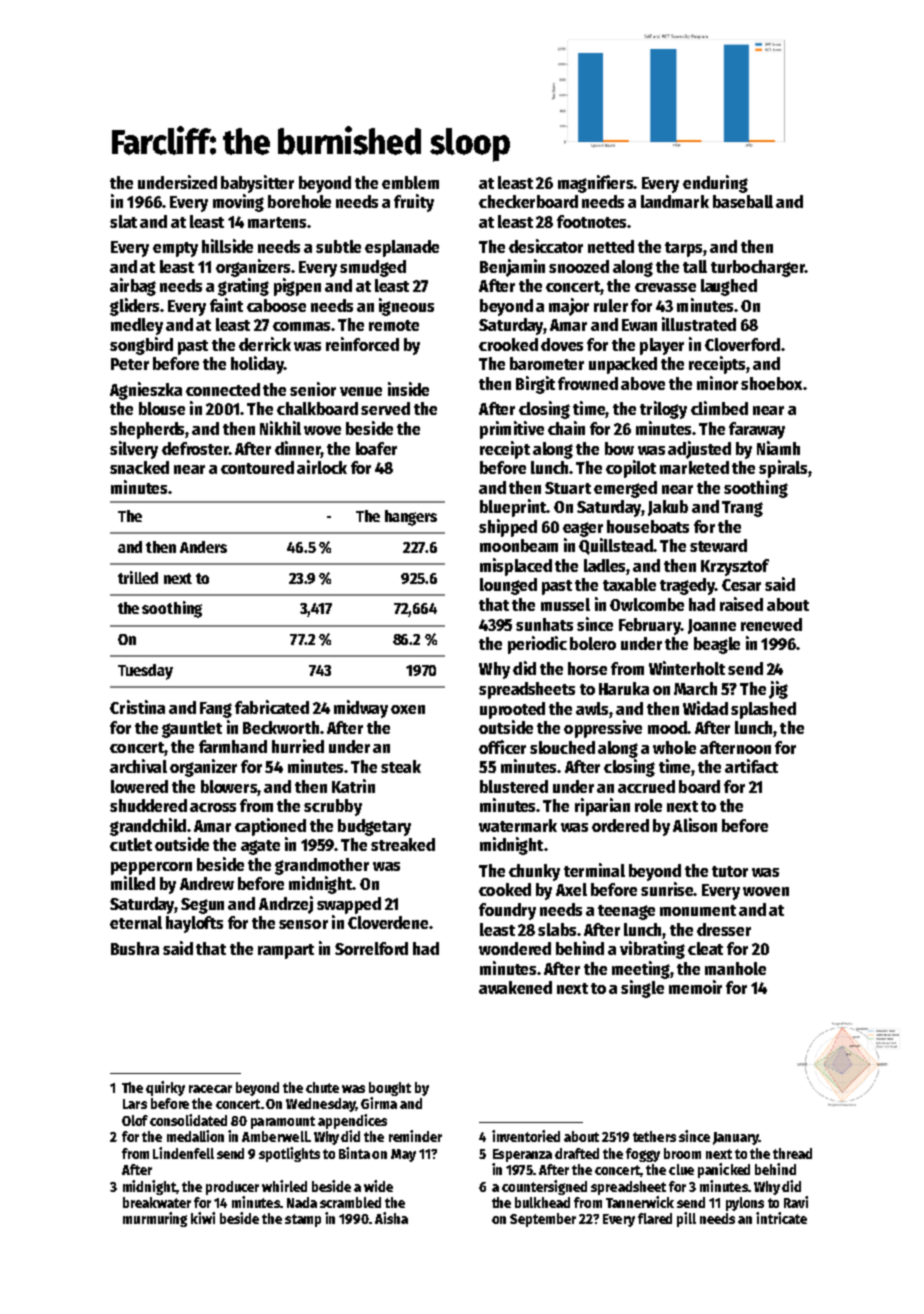  What do you see at coordinates (138, 577) in the image?
I see `trilled` at bounding box center [138, 577].
